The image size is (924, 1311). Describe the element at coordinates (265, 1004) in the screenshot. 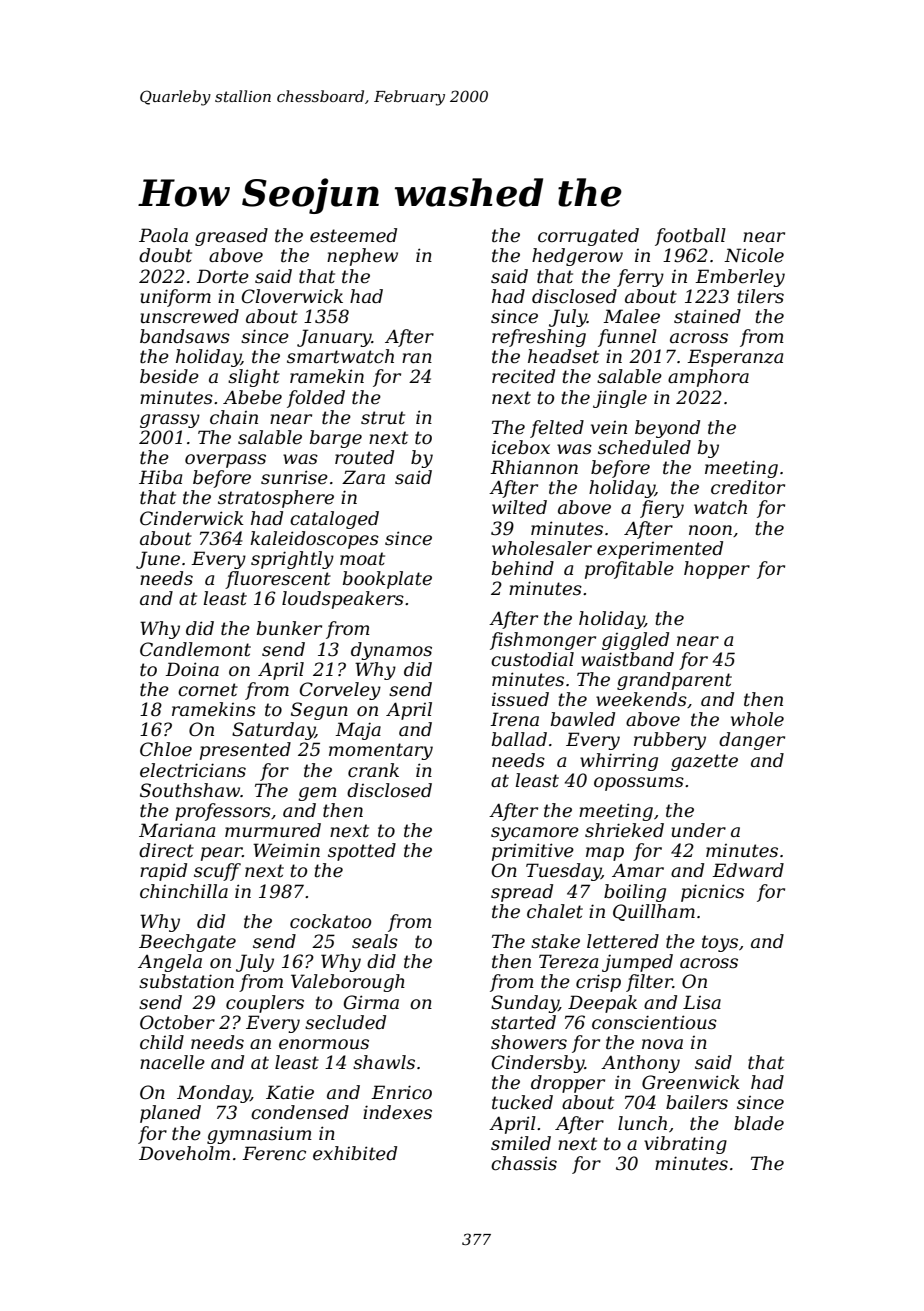

I see `couplers` at that location.
